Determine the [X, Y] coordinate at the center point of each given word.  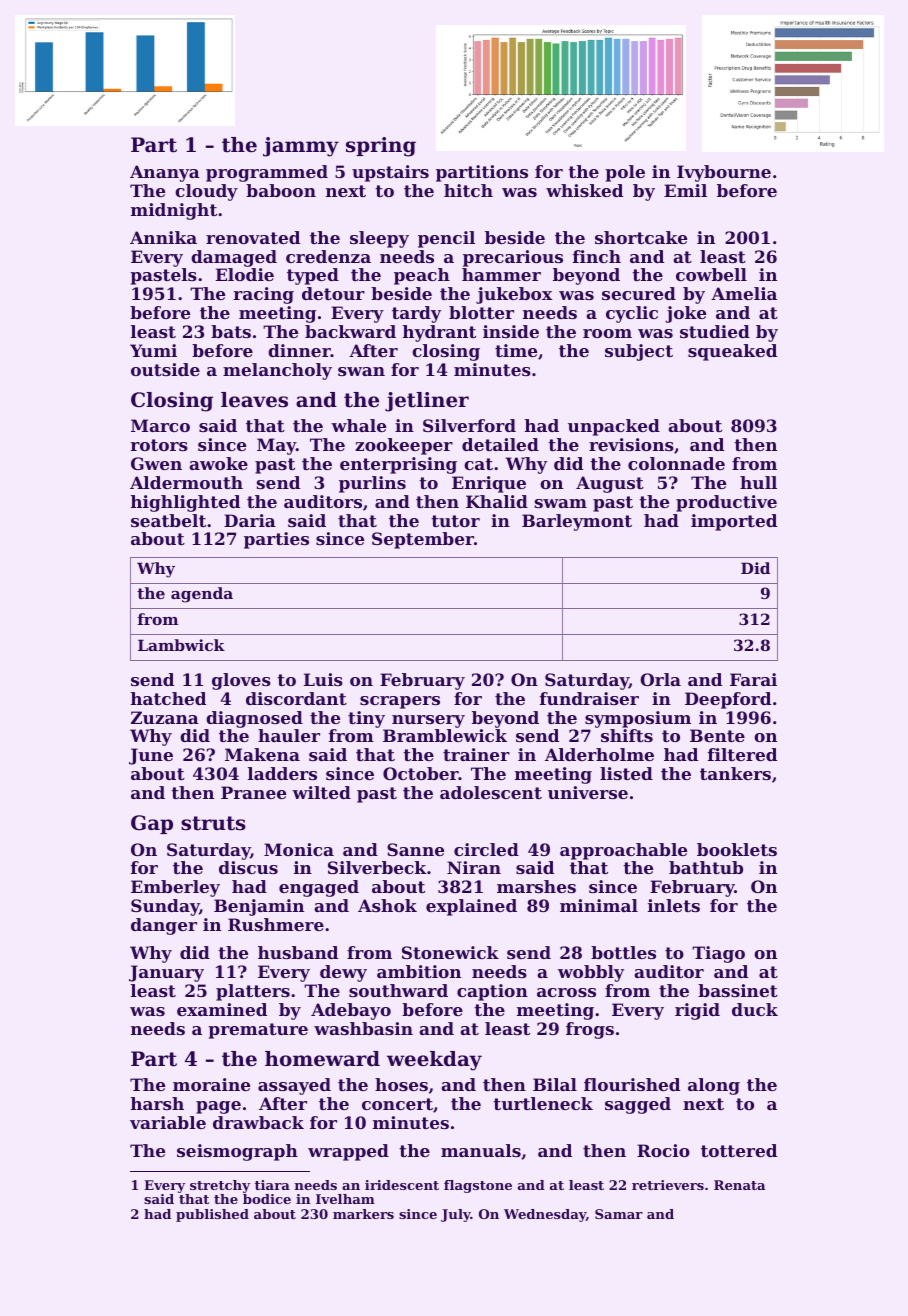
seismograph [237, 1152]
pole [625, 173]
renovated [253, 237]
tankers [735, 773]
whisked [584, 190]
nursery [428, 721]
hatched [168, 698]
